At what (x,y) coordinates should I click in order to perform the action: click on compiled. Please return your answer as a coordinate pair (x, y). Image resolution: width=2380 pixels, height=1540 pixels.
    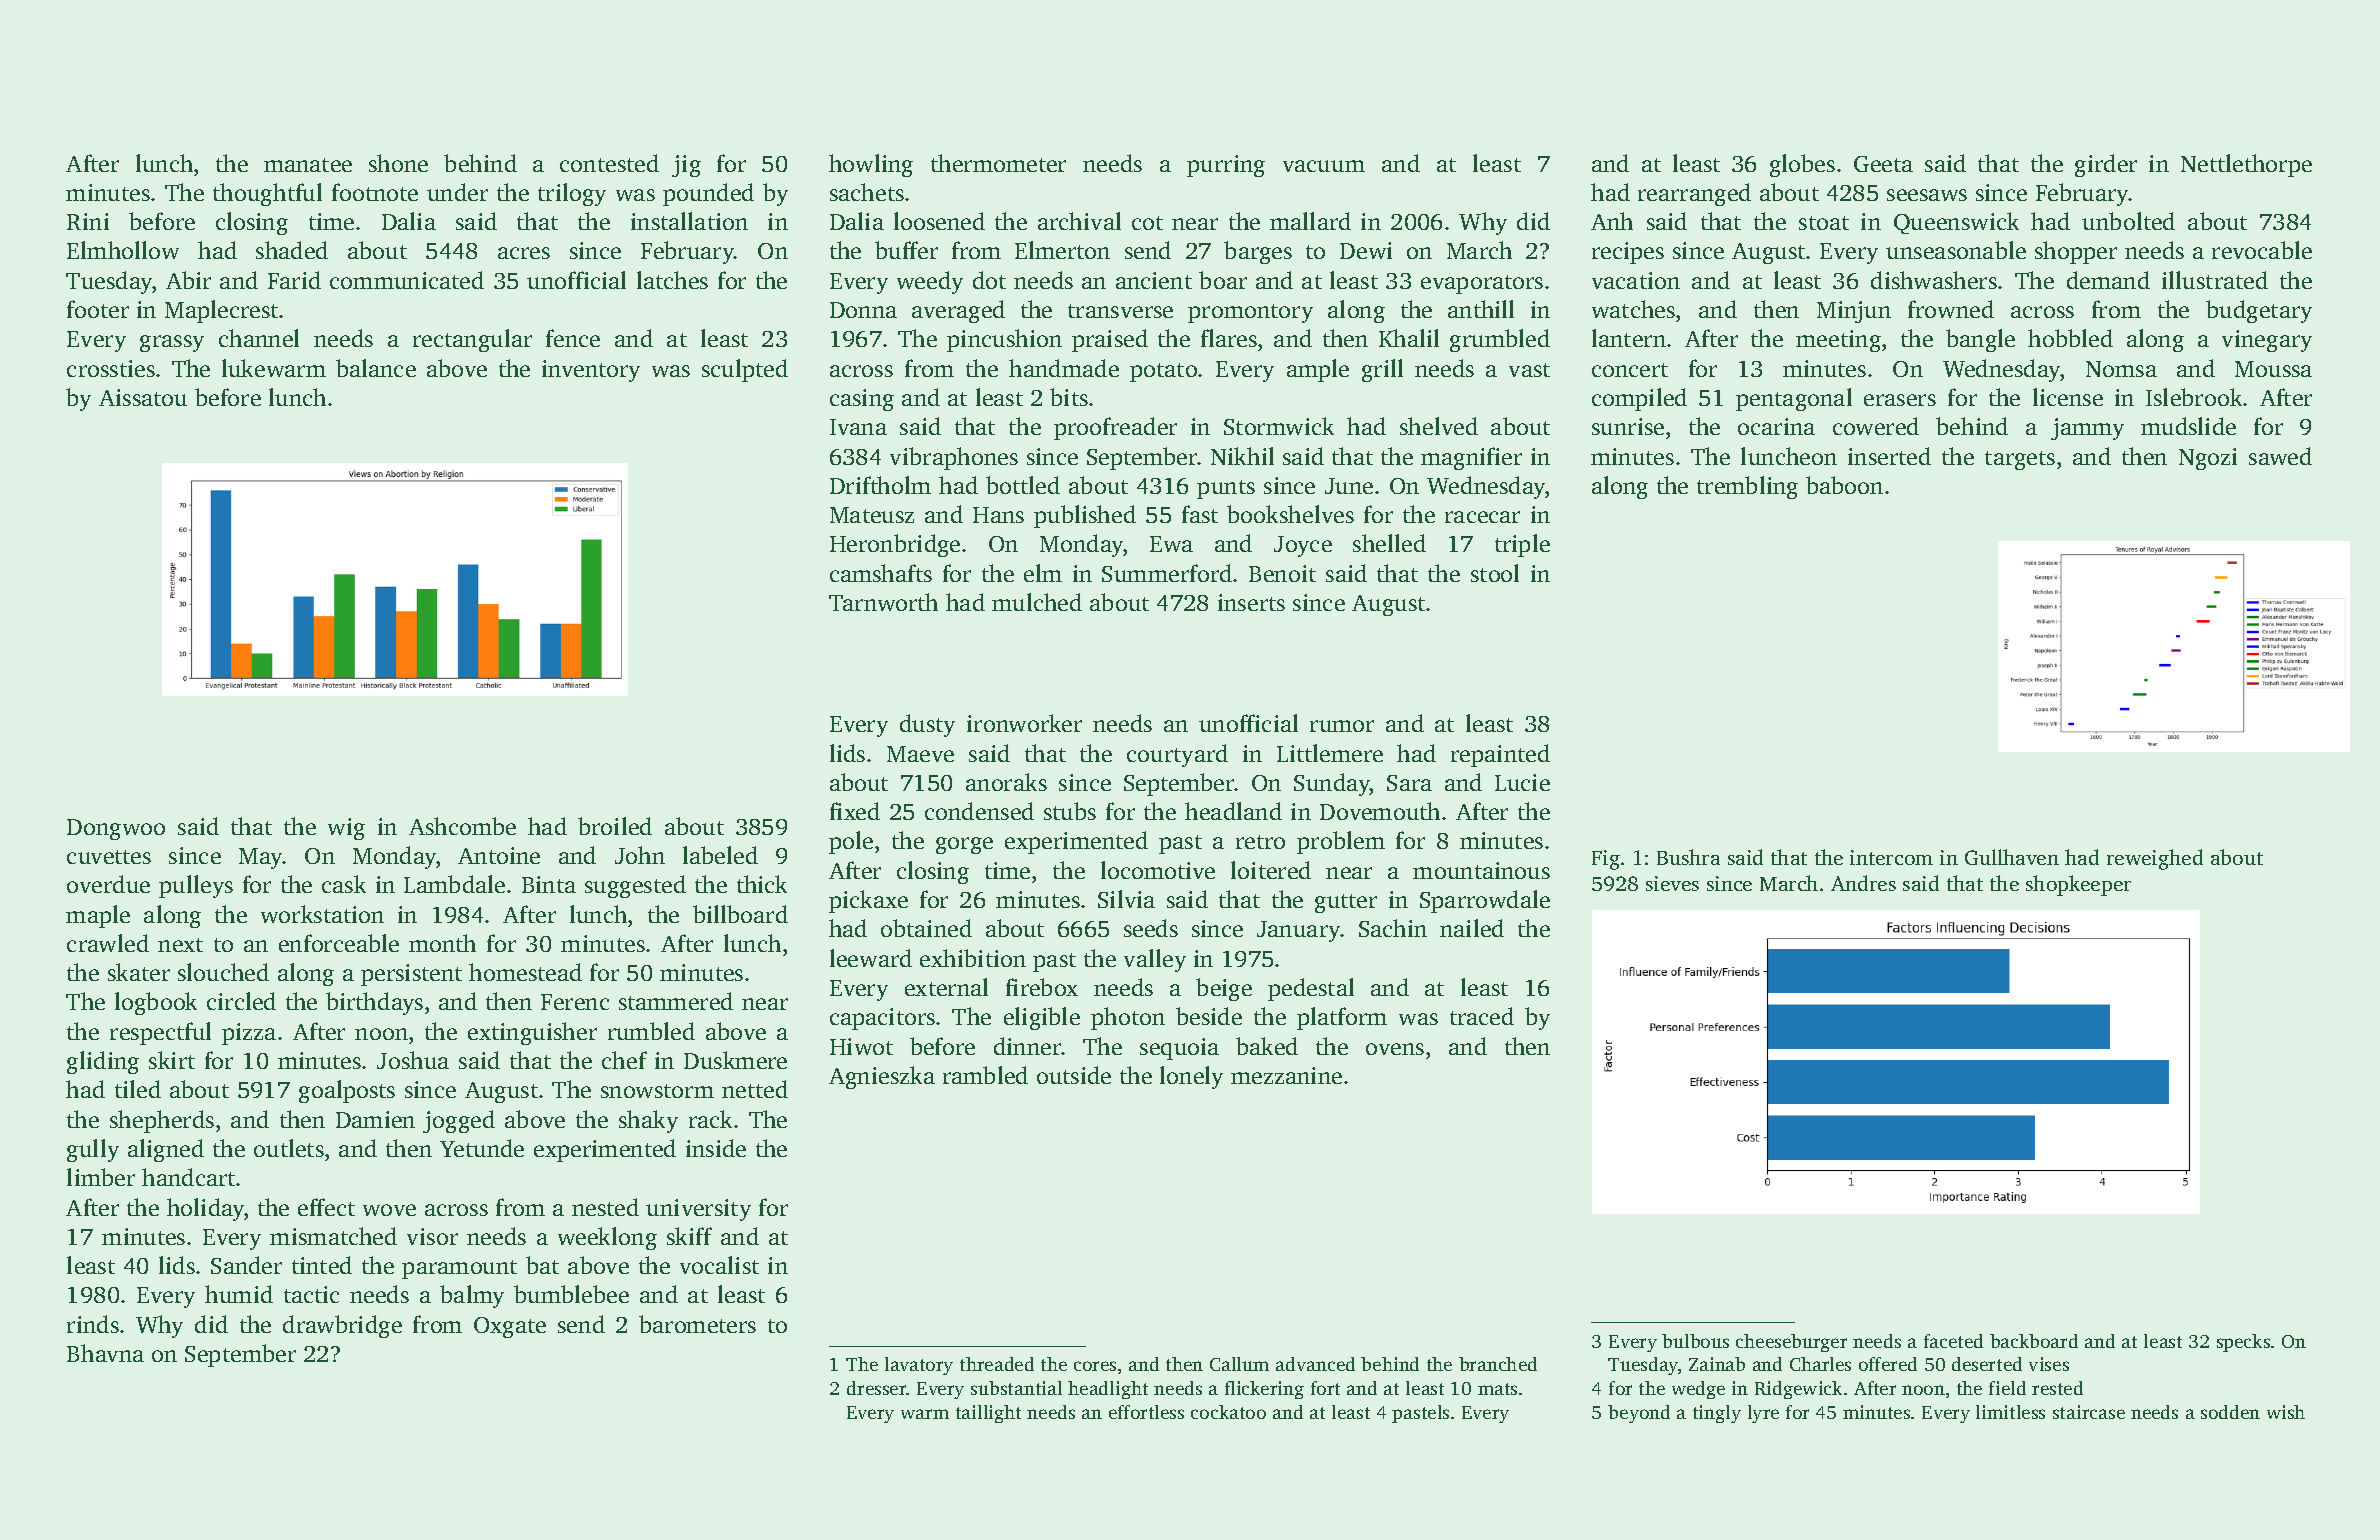
    Looking at the image, I should click on (1639, 399).
